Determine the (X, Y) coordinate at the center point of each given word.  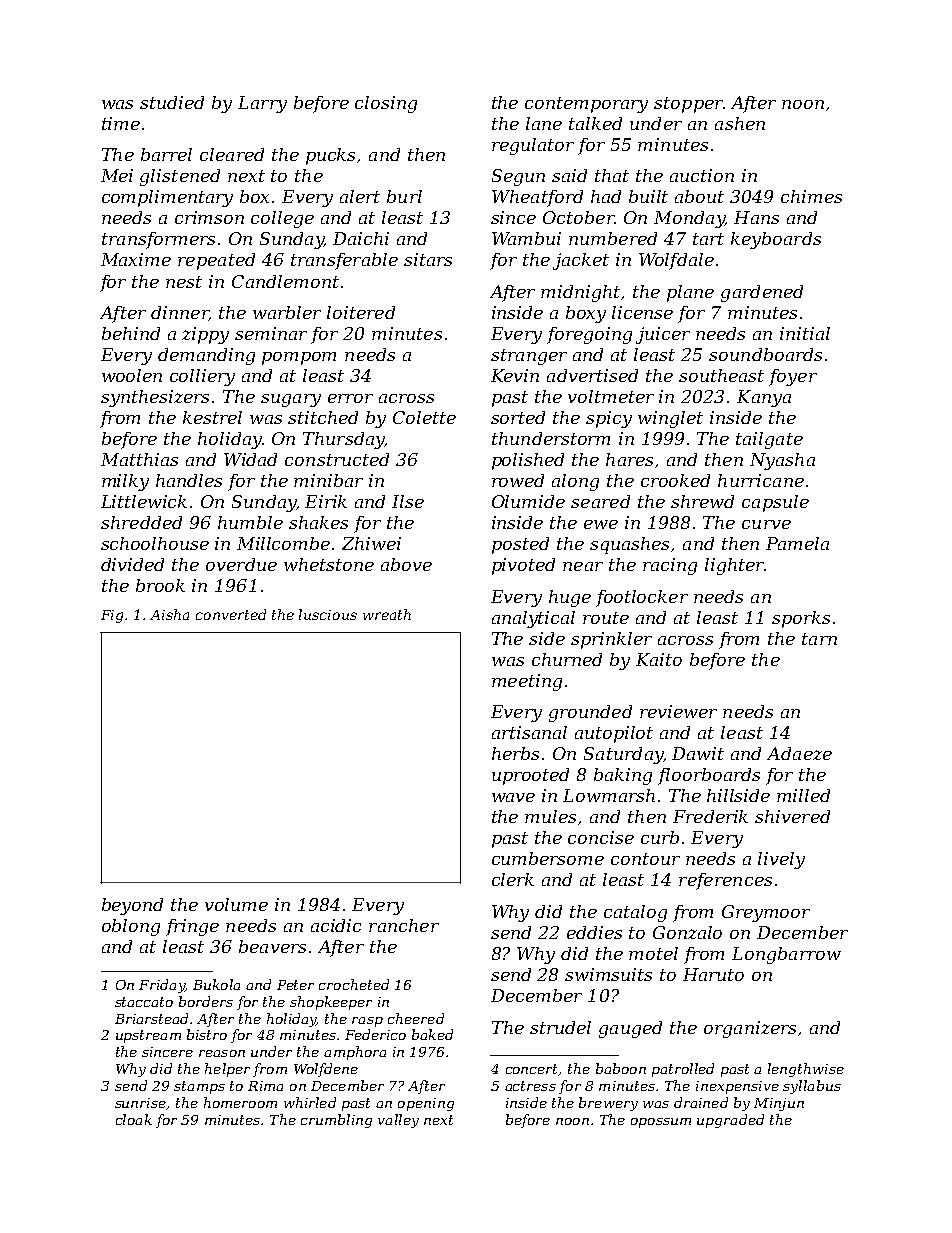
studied (172, 102)
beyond (132, 906)
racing (670, 566)
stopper (688, 105)
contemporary (586, 105)
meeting (527, 682)
